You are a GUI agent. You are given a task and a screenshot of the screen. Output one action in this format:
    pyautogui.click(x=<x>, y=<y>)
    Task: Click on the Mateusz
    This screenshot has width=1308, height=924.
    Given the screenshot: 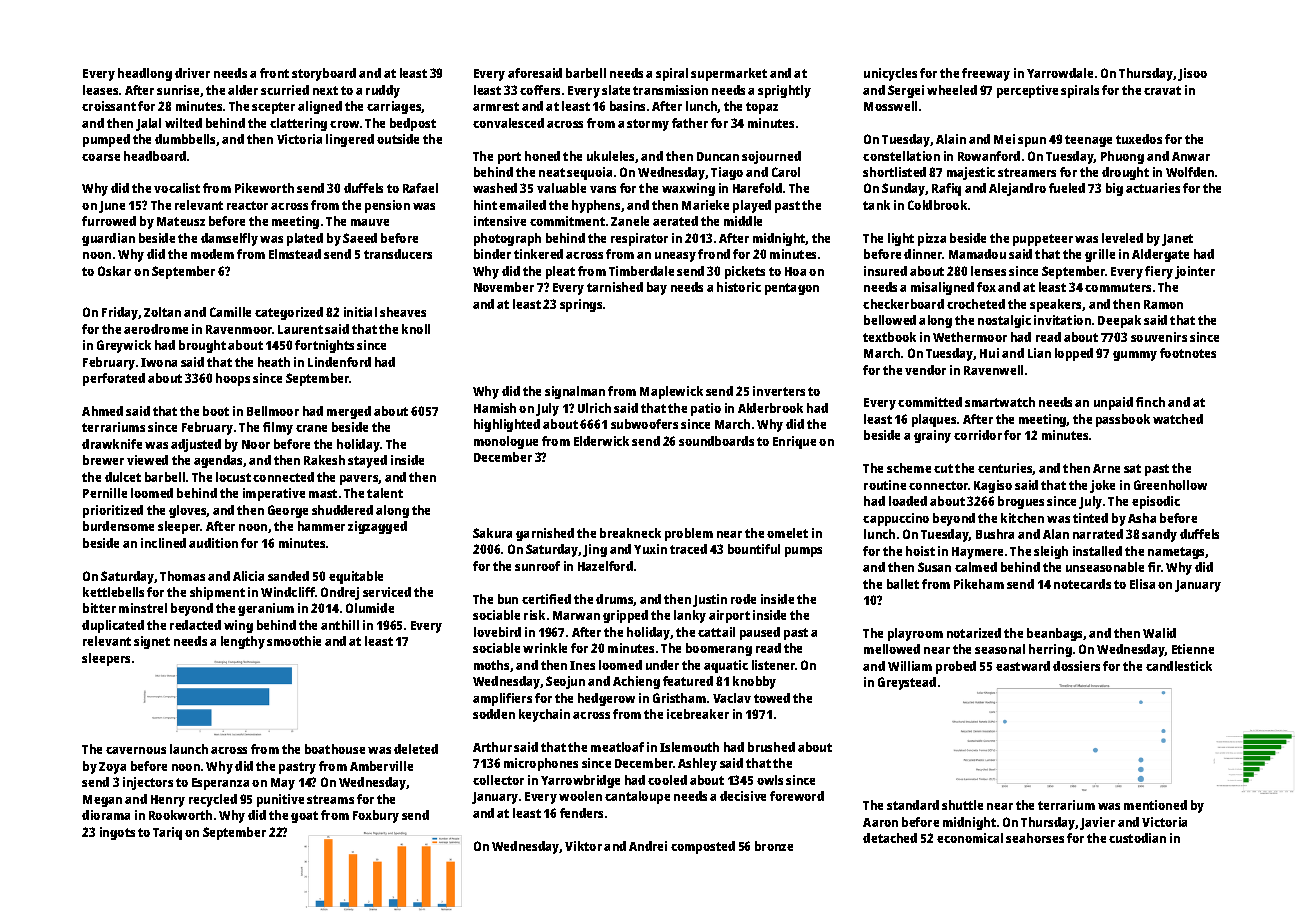 What is the action you would take?
    pyautogui.click(x=181, y=221)
